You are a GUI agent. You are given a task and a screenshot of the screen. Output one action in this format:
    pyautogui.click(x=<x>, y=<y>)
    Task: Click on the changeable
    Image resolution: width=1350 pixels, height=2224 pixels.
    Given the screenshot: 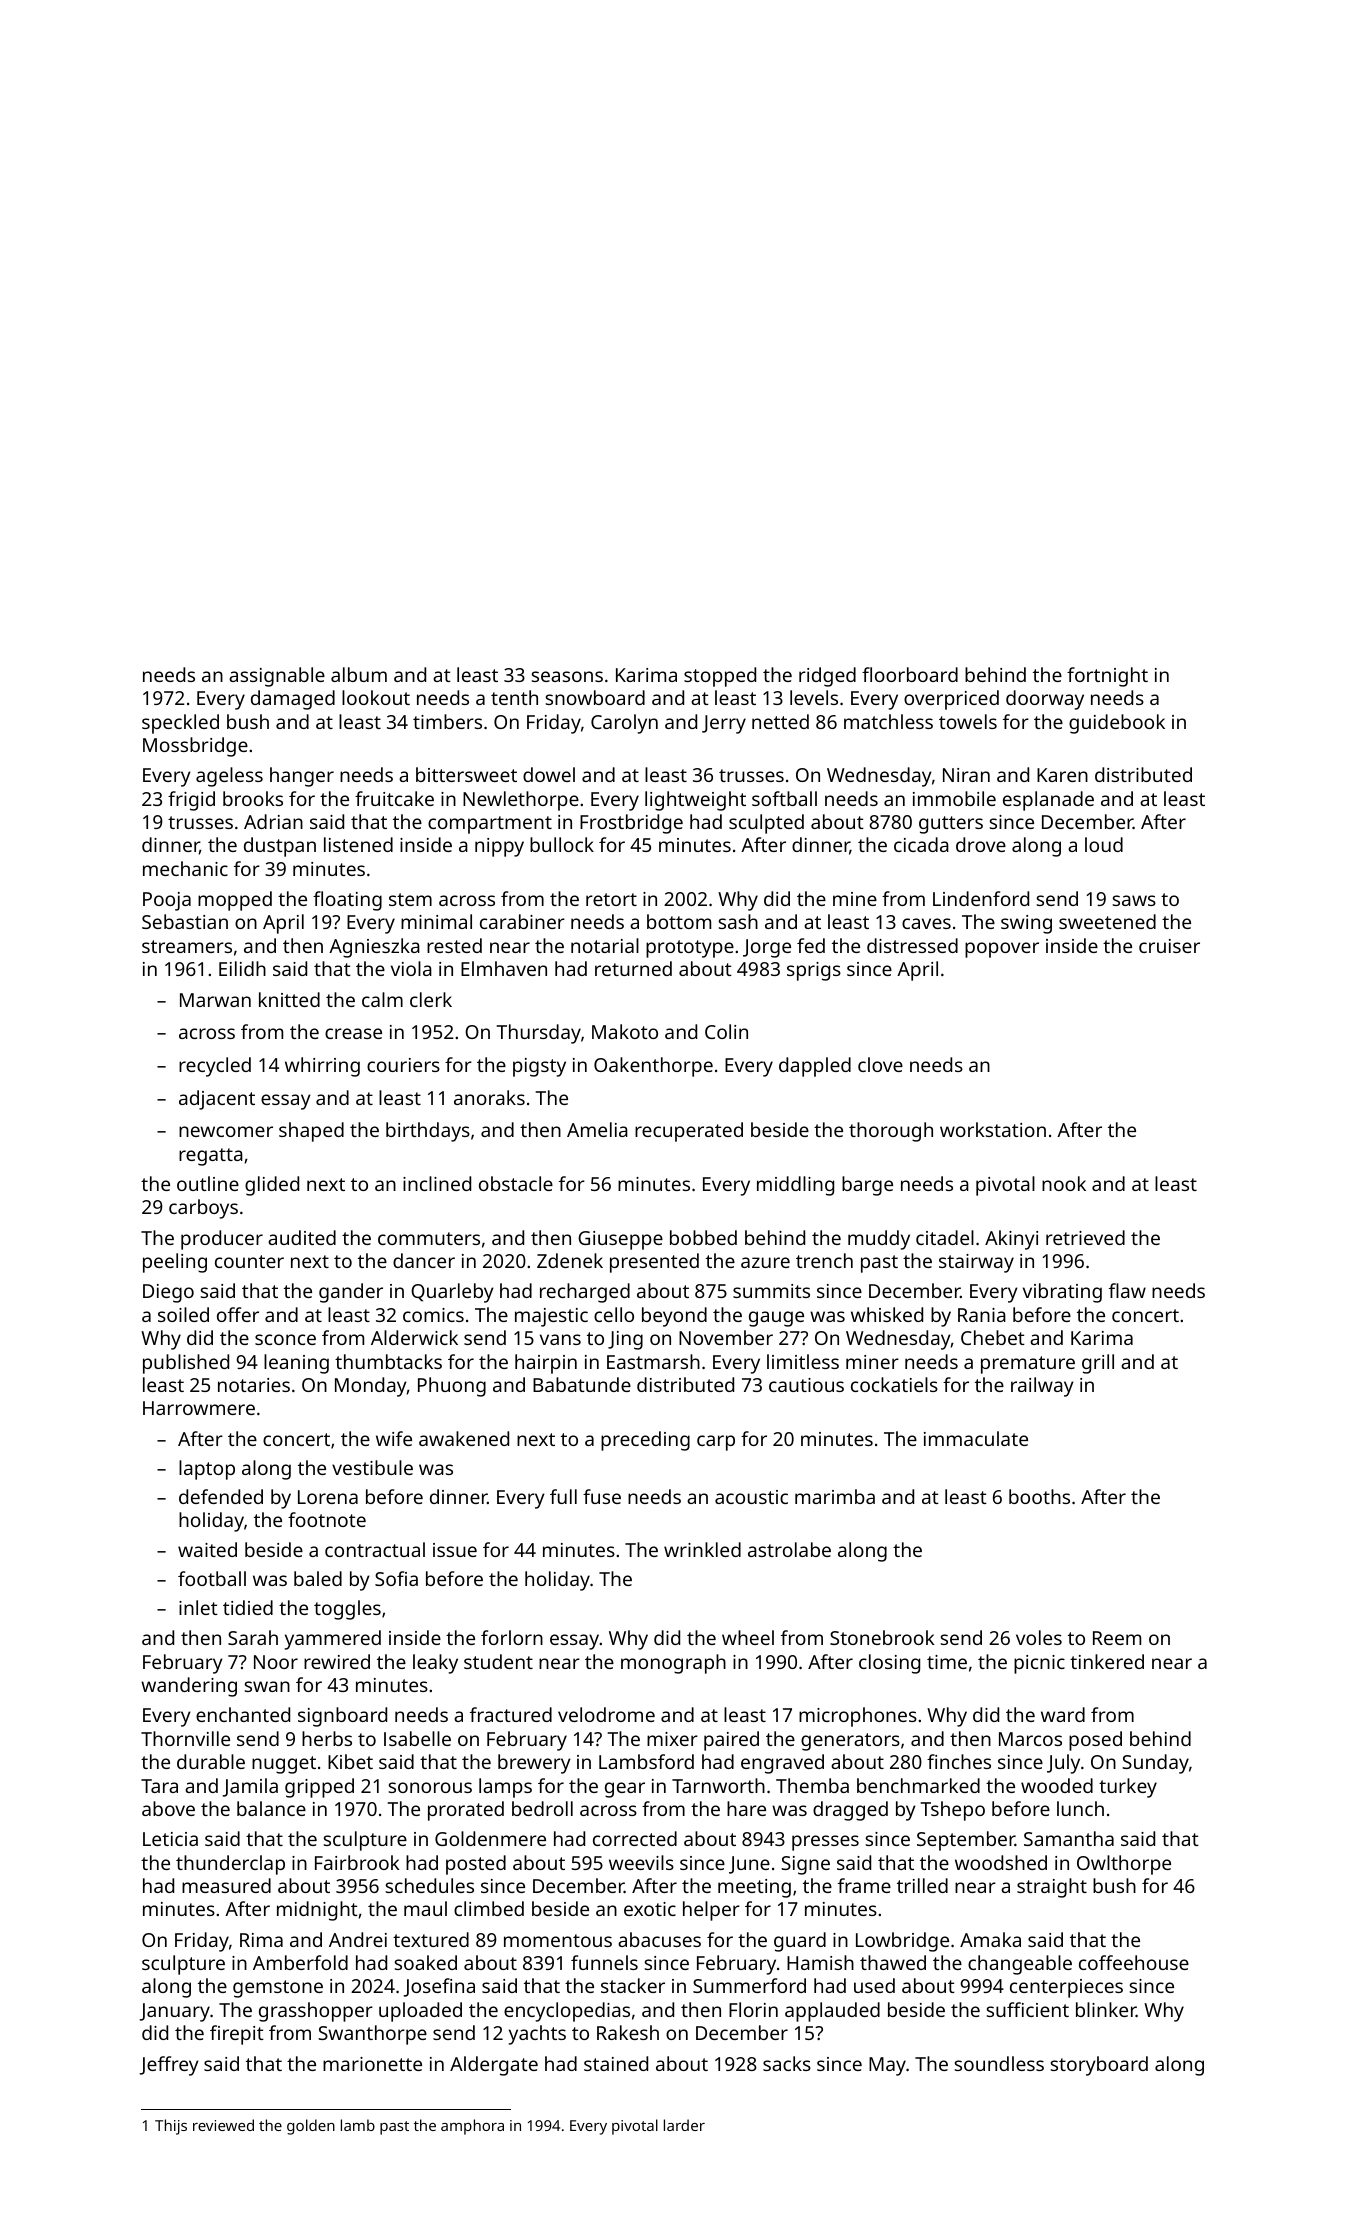 What is the action you would take?
    pyautogui.click(x=1020, y=1965)
